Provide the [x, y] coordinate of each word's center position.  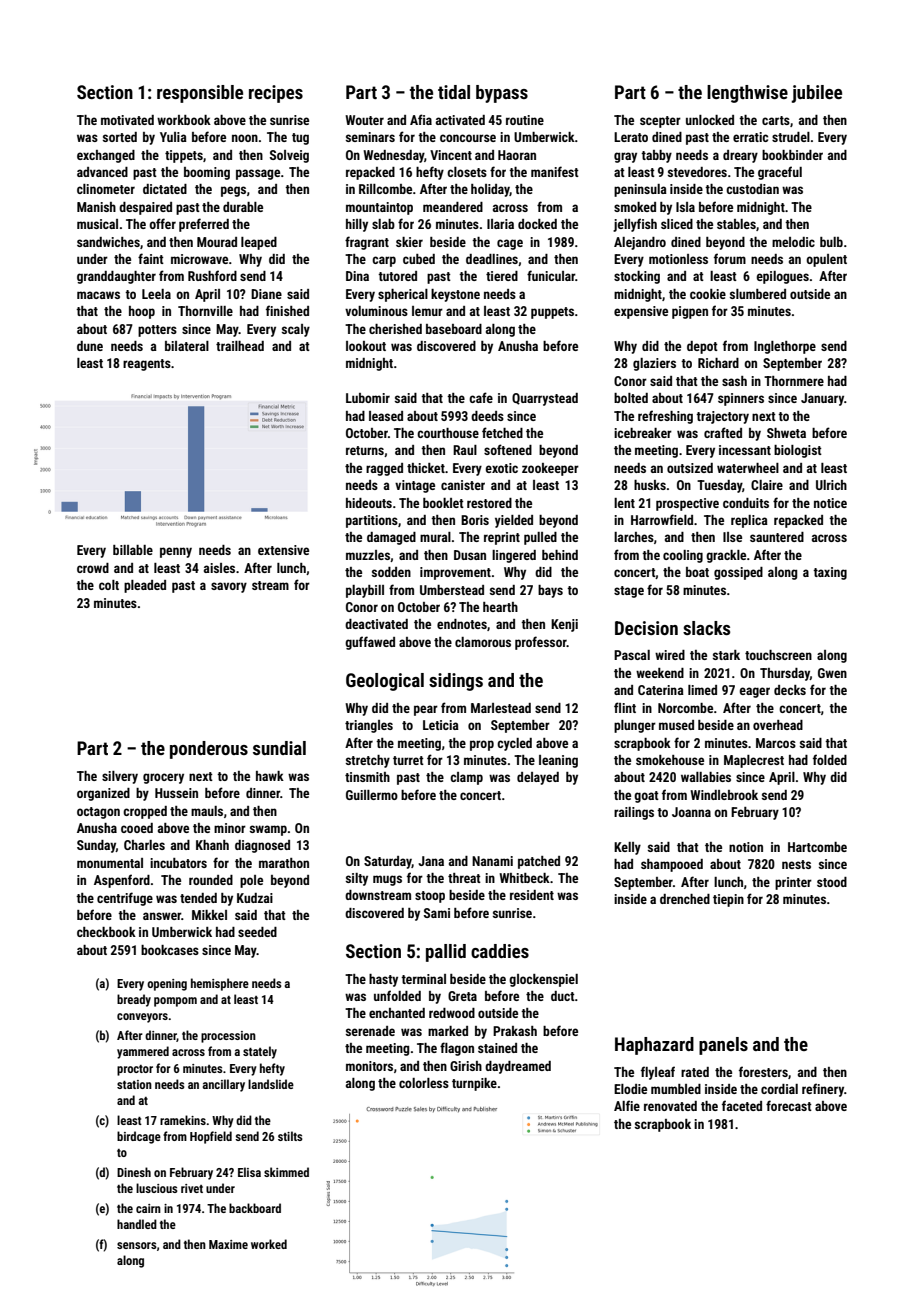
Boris [475, 520]
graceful [780, 173]
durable [243, 207]
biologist [798, 451]
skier [409, 242]
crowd [93, 568]
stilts [290, 1136]
